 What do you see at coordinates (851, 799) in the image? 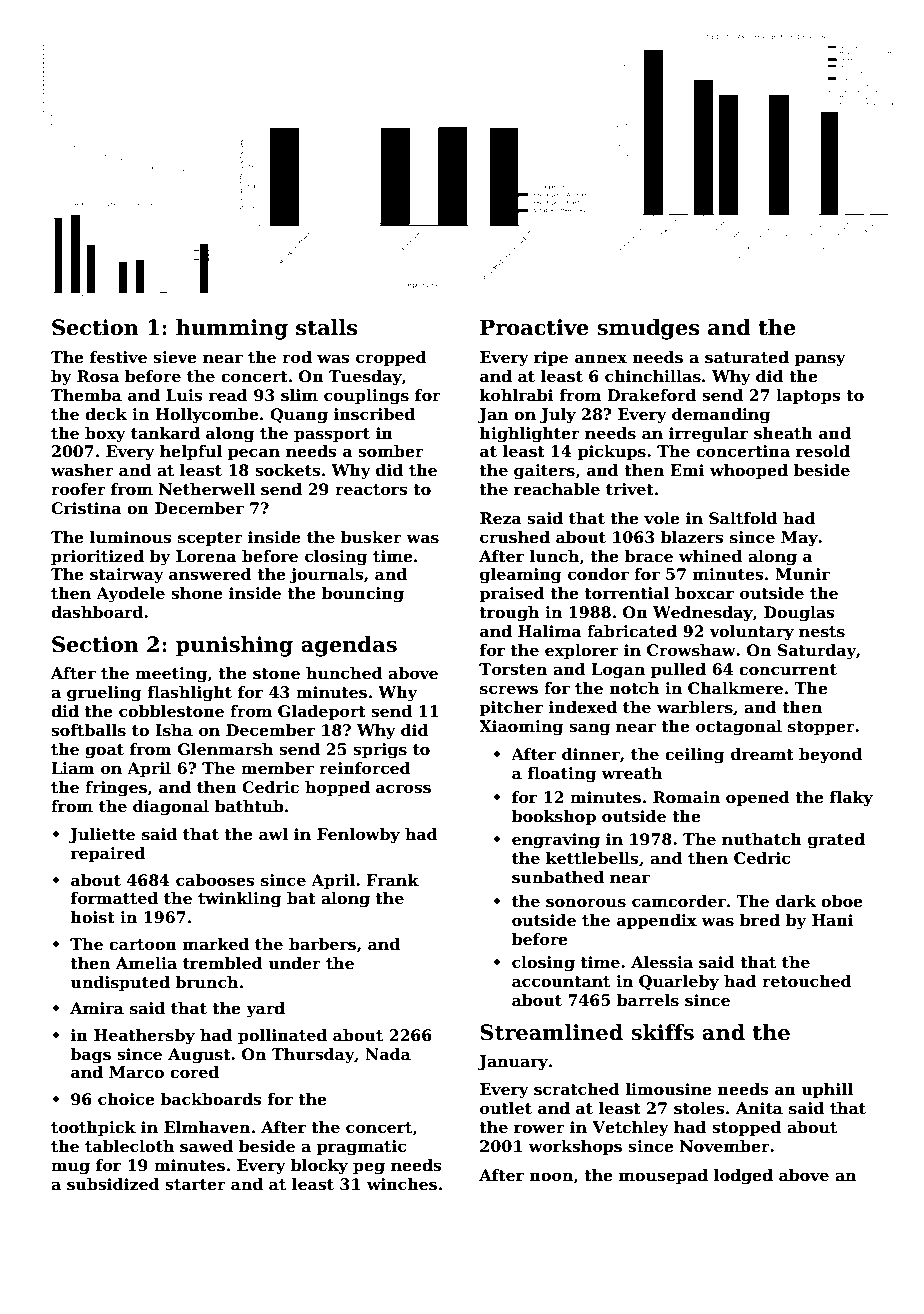
I see `flaky` at bounding box center [851, 799].
